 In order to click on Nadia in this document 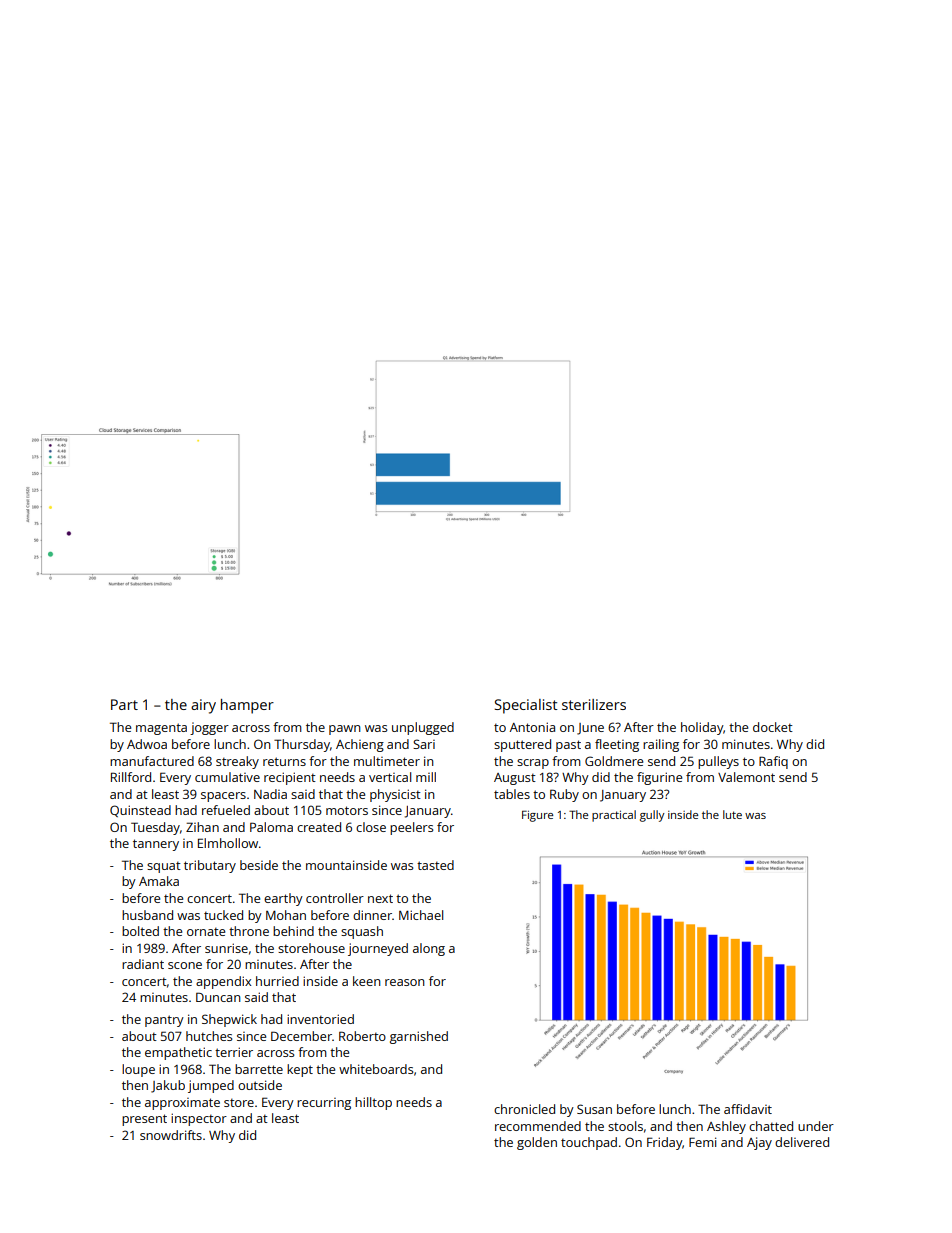, I will do `click(270, 794)`.
